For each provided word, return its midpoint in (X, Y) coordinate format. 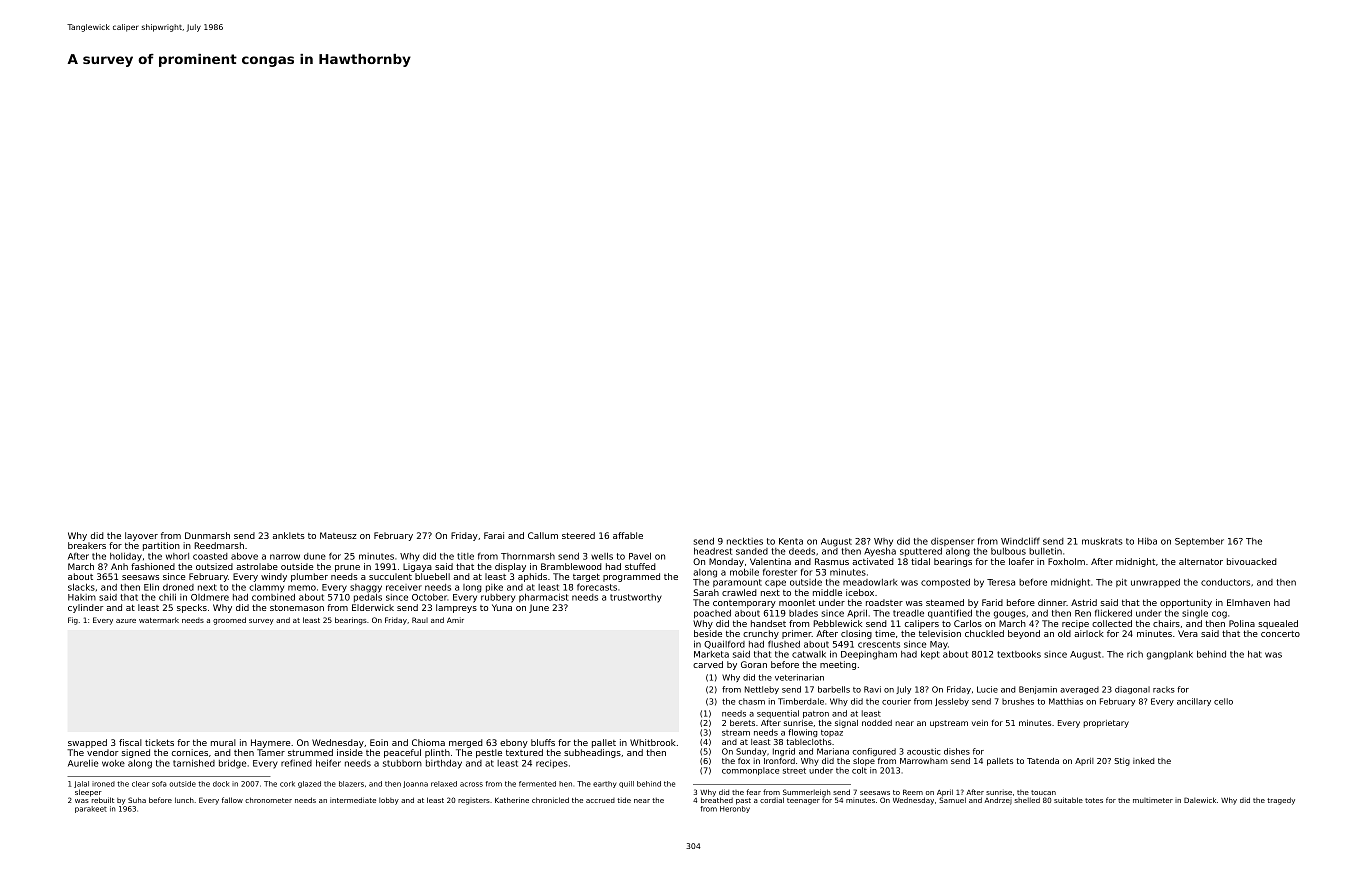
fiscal (130, 742)
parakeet (91, 809)
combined (273, 597)
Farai (494, 535)
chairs (1166, 623)
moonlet (797, 602)
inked (1143, 761)
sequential (778, 714)
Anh (119, 566)
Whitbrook (653, 742)
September (1199, 542)
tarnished (194, 763)
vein (980, 723)
